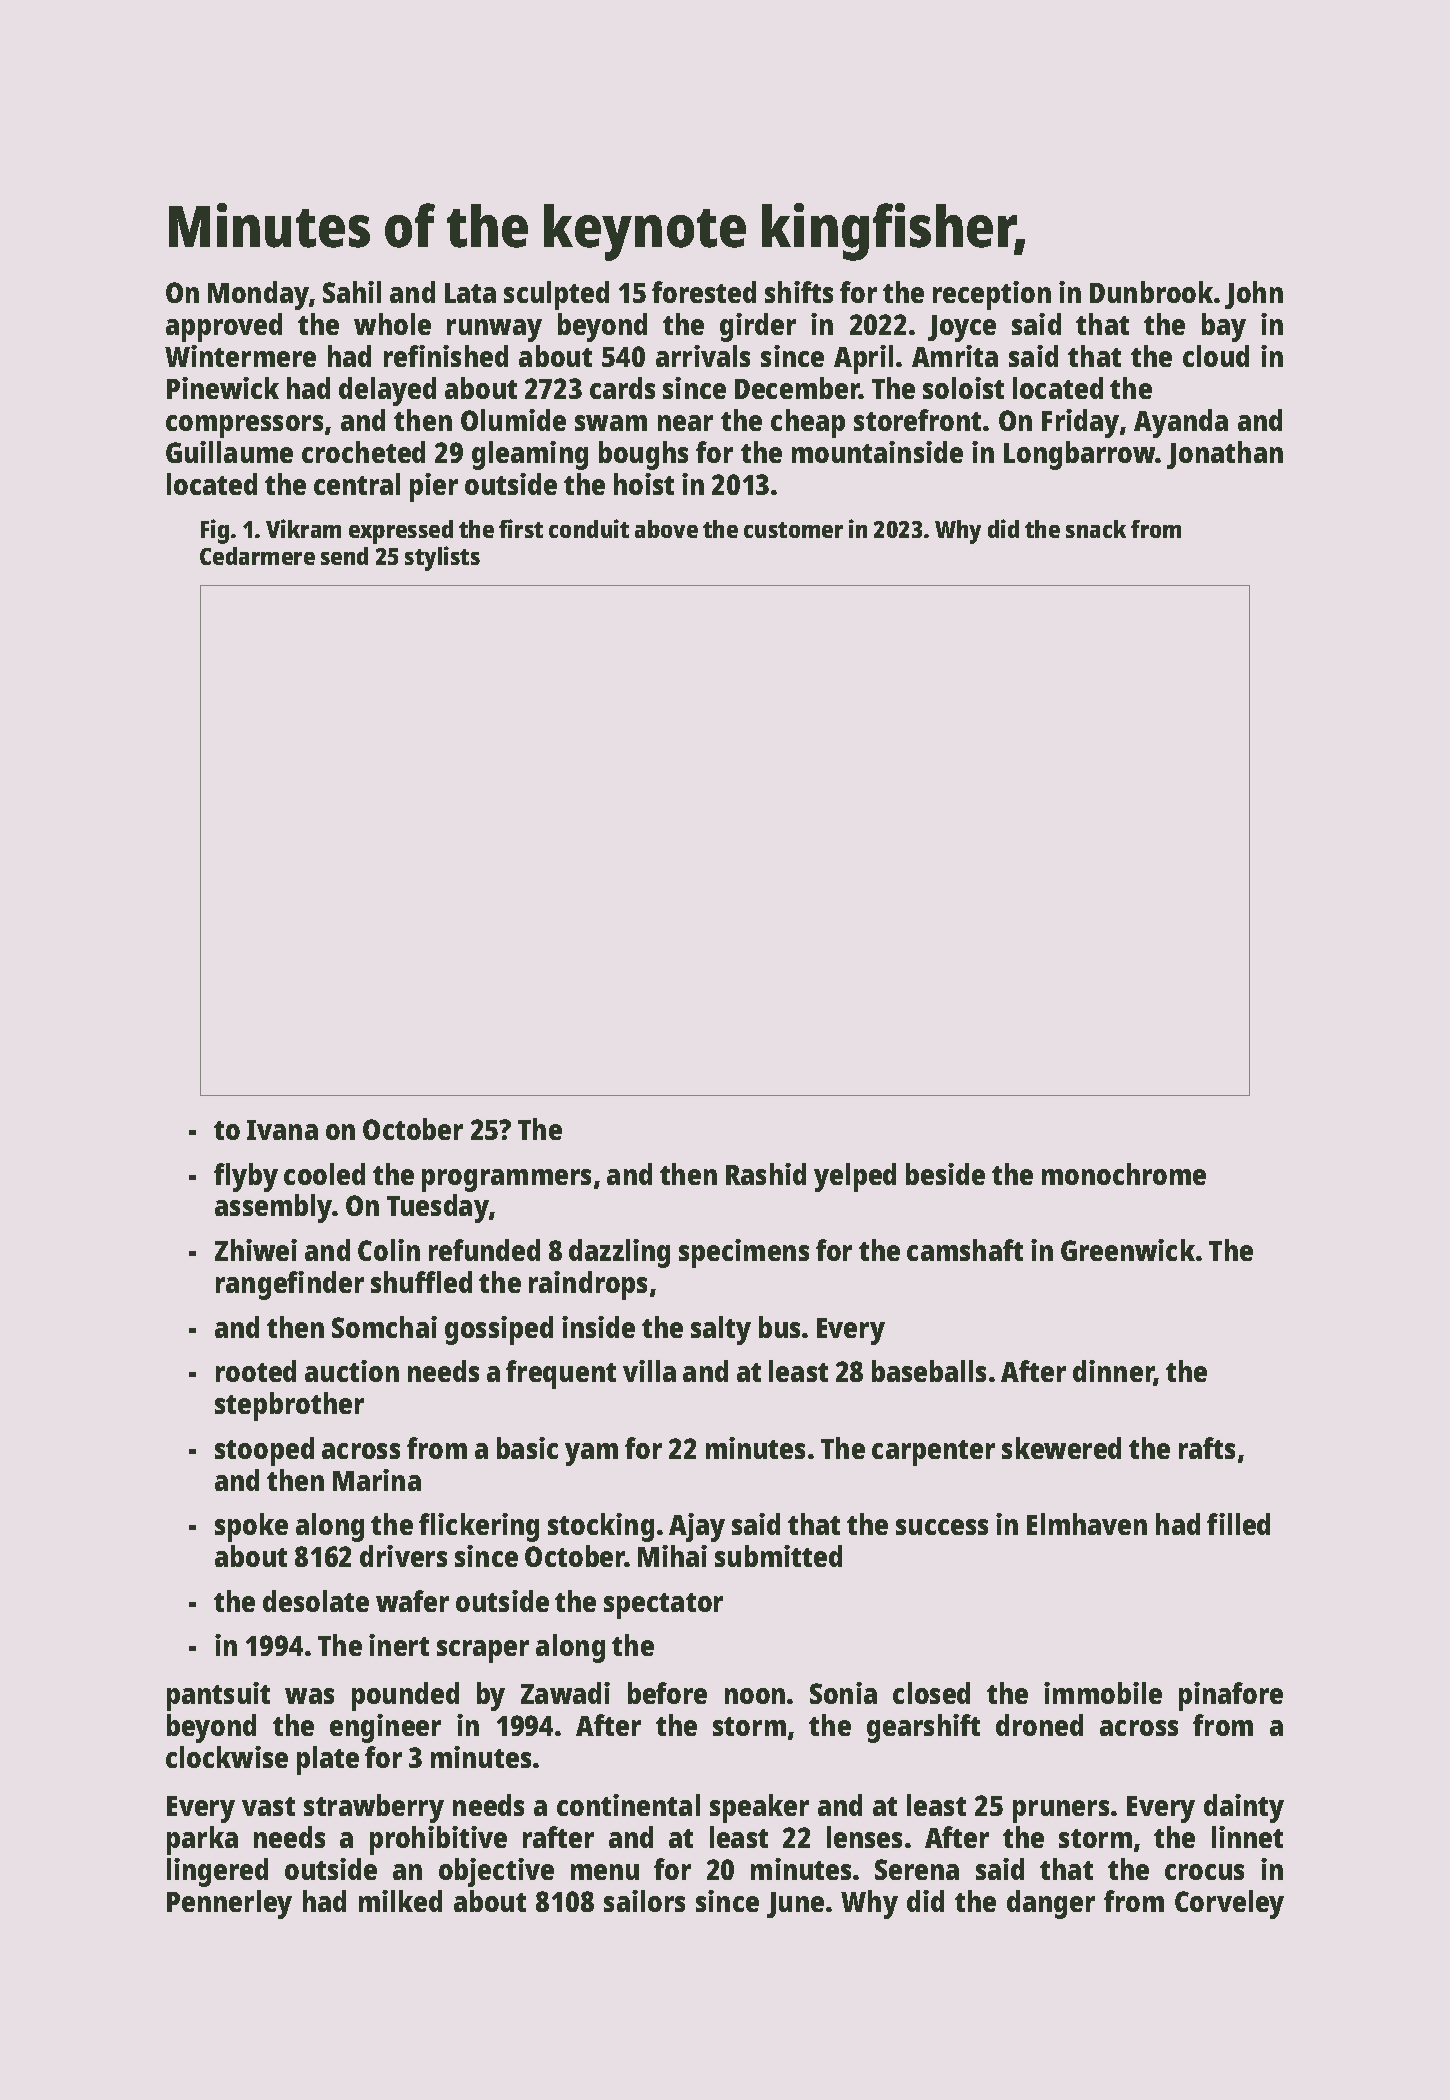  I want to click on spectator, so click(663, 1606).
